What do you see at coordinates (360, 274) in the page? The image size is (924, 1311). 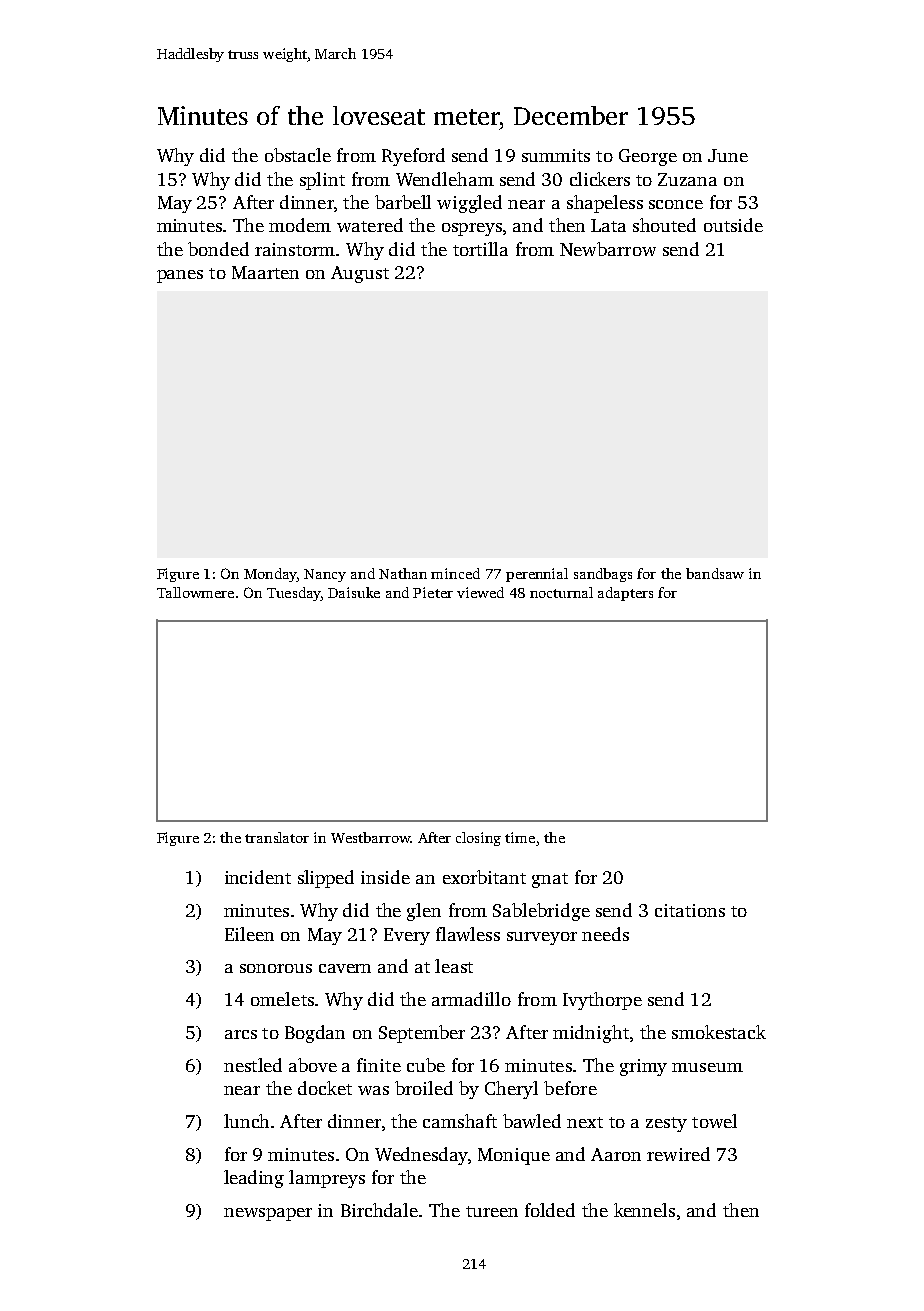 I see `August` at bounding box center [360, 274].
